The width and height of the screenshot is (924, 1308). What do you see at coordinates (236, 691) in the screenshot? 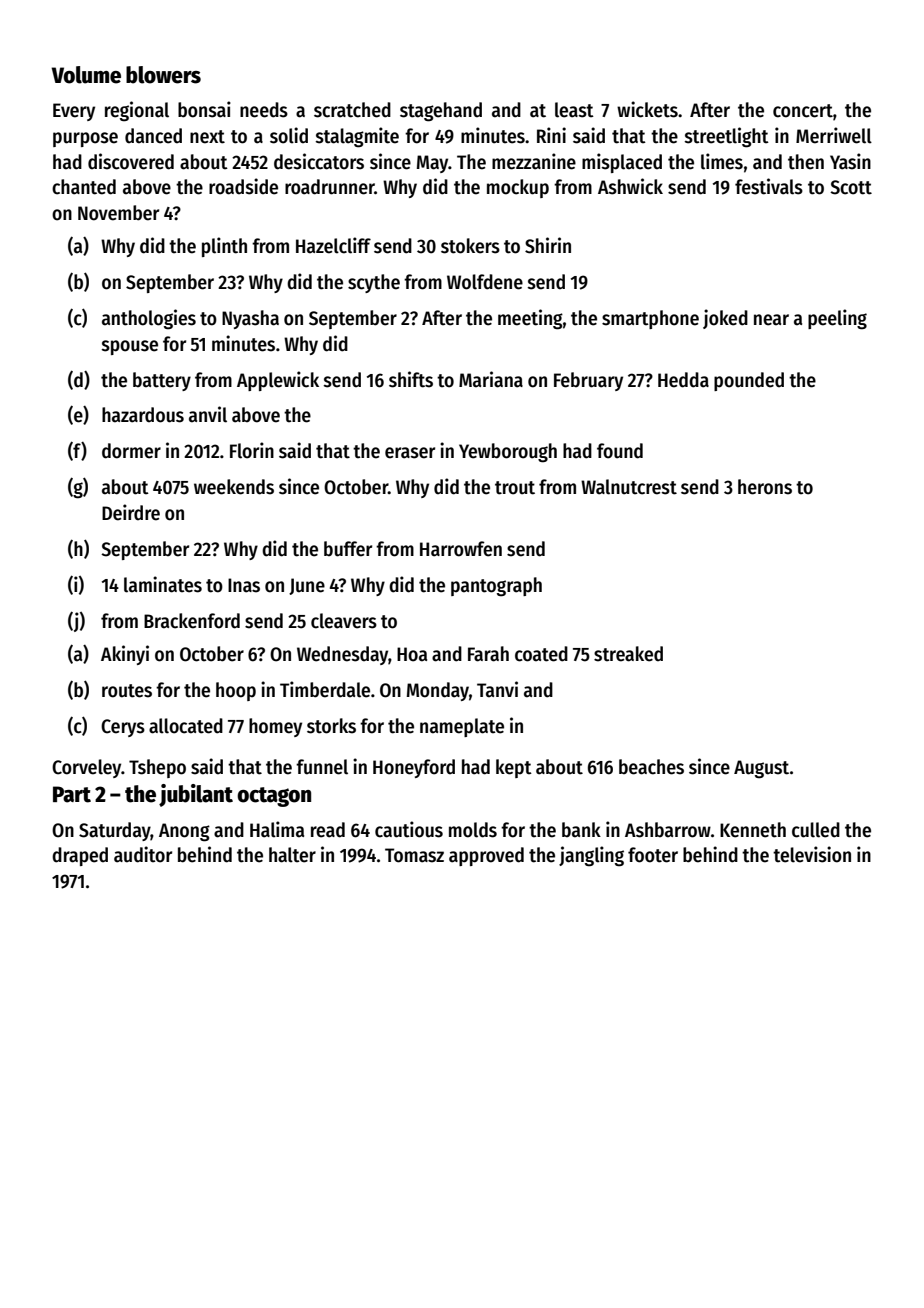
I see `hoop` at bounding box center [236, 691].
